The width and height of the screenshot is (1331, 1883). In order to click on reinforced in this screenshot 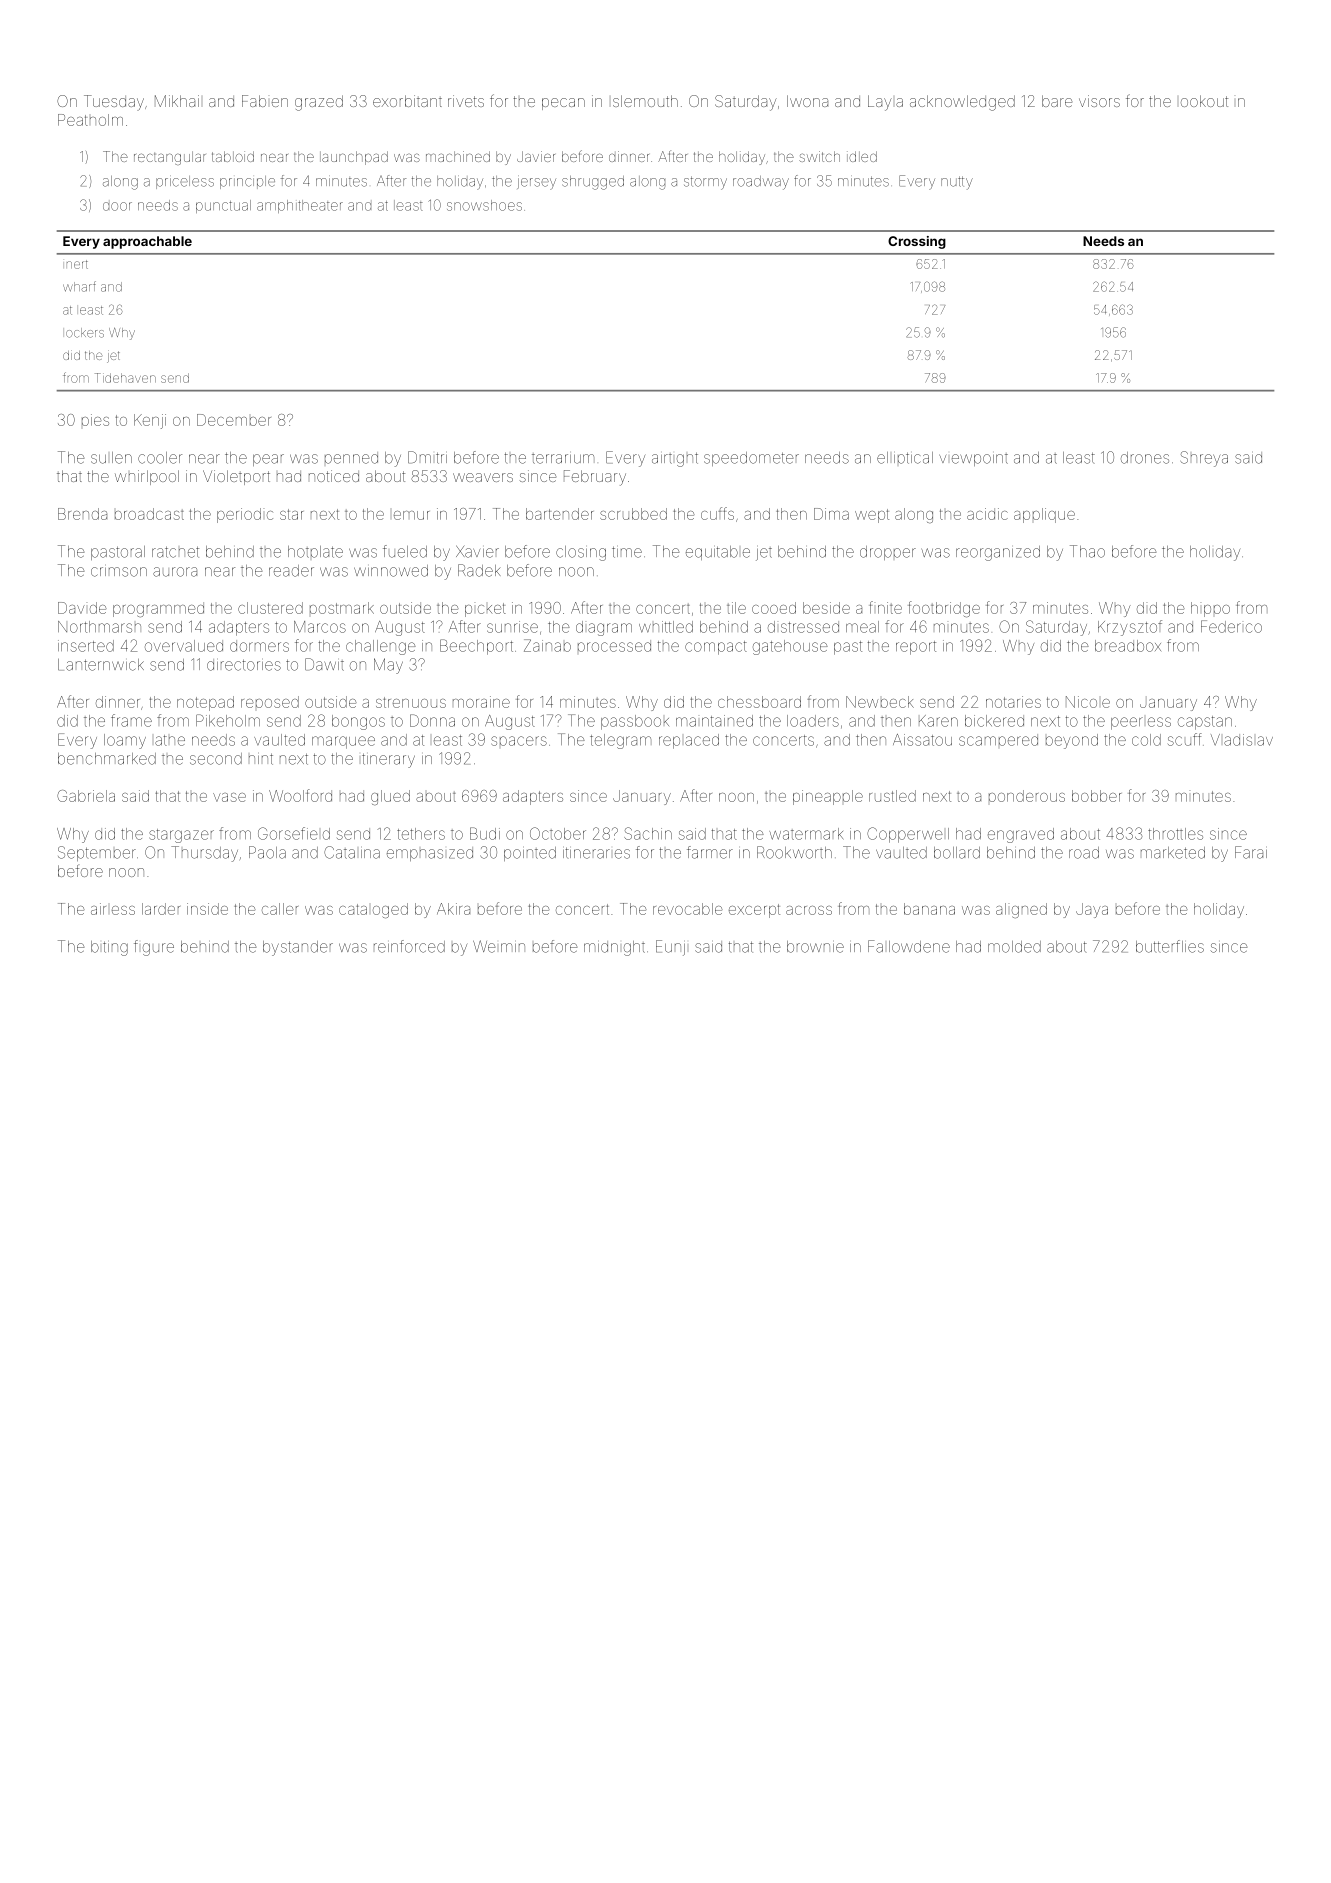, I will do `click(409, 946)`.
